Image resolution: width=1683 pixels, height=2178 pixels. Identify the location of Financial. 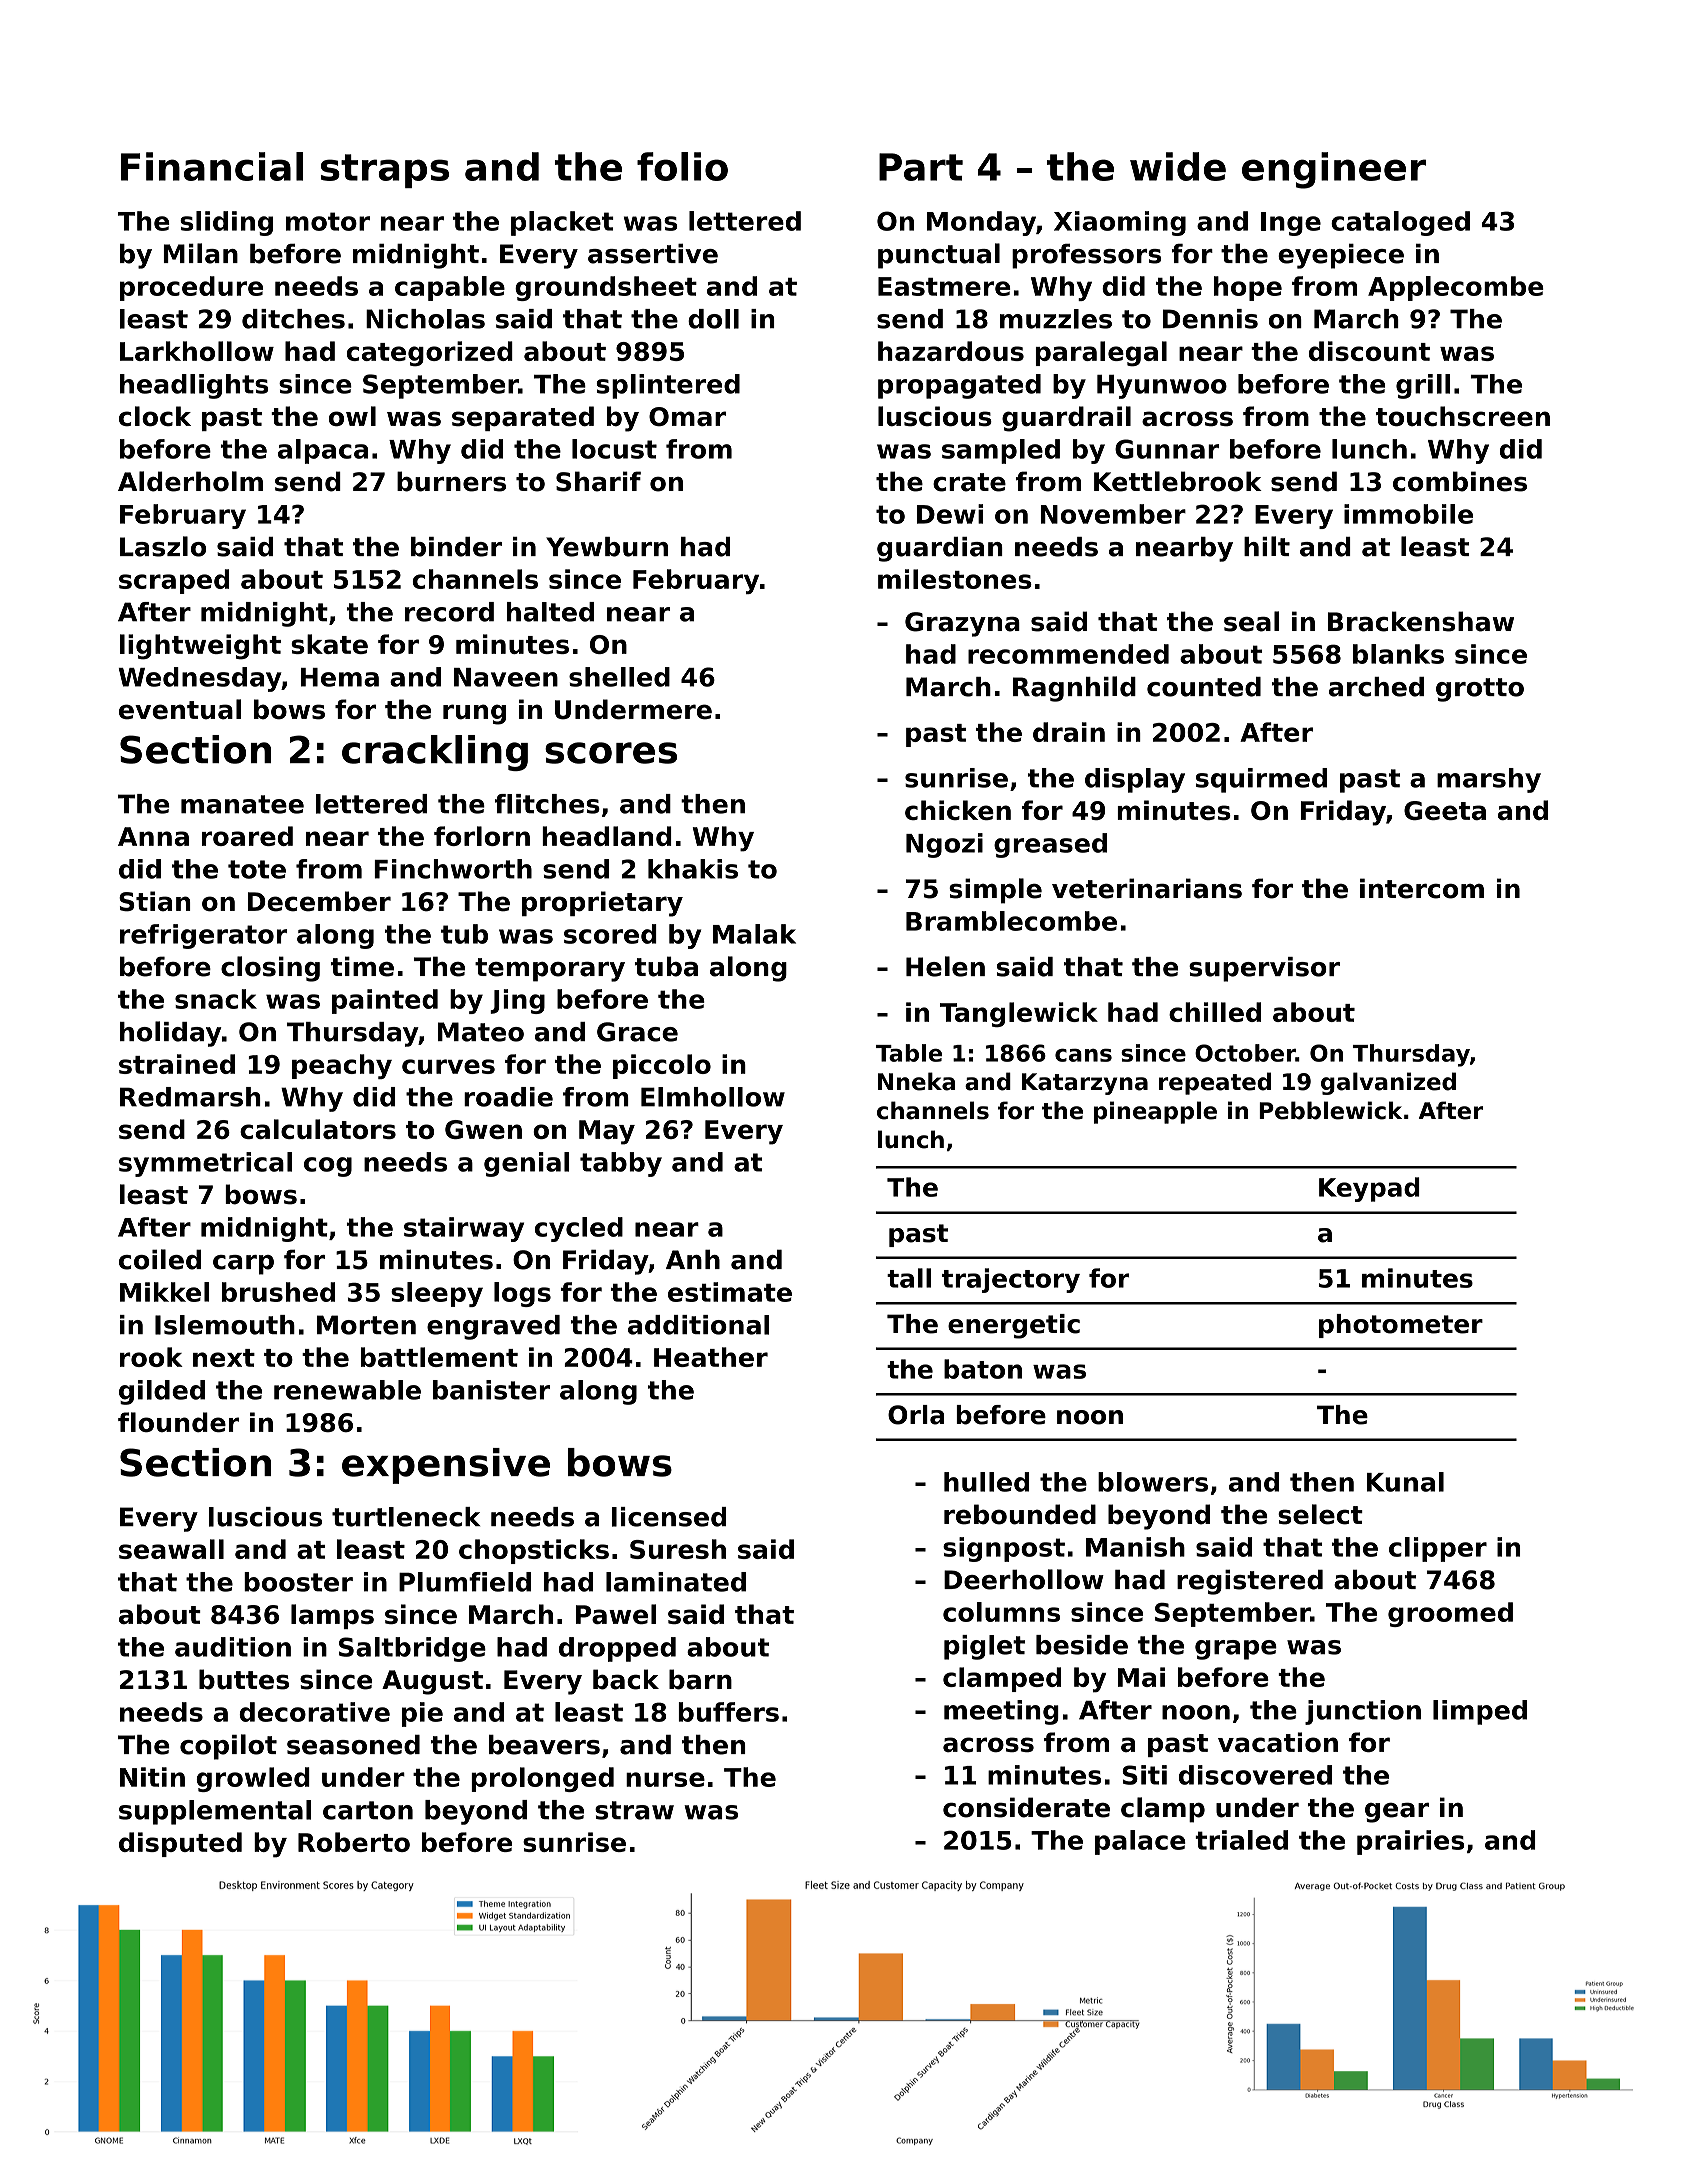
(212, 166).
